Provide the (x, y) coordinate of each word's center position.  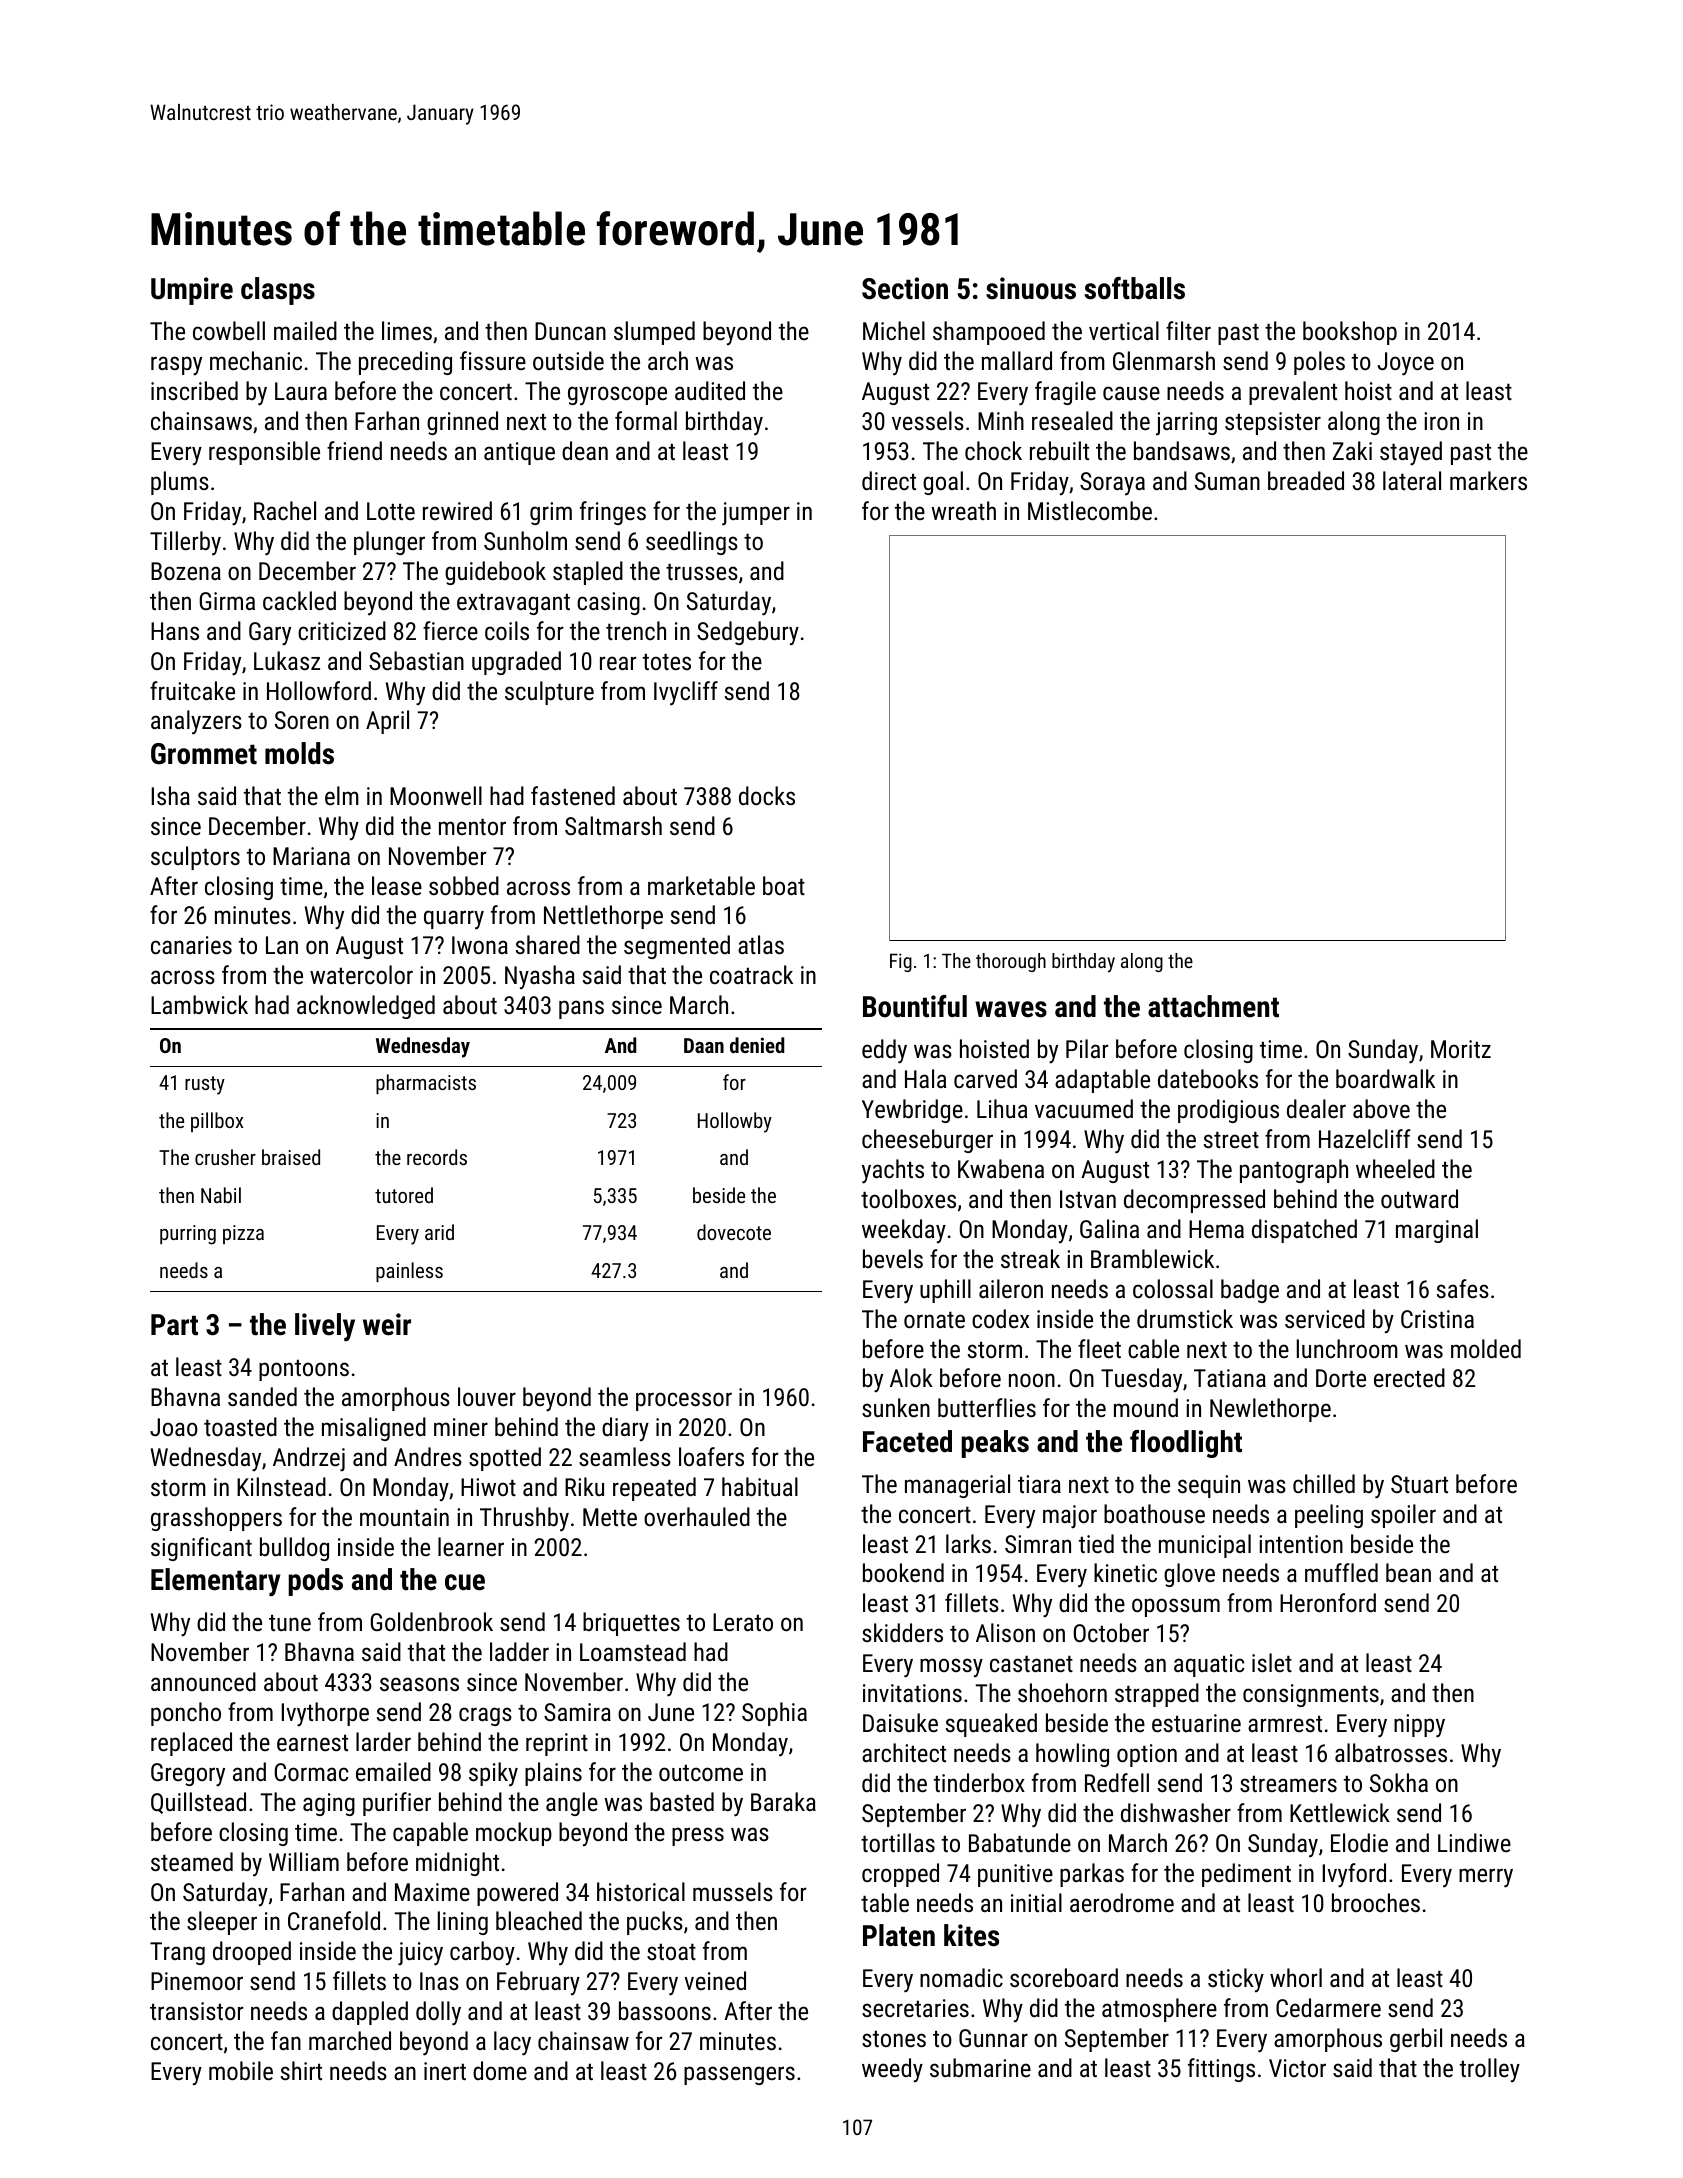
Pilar (1087, 1048)
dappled (370, 2013)
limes (407, 330)
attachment (1213, 1006)
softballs (1134, 288)
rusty (205, 1085)
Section (905, 288)
